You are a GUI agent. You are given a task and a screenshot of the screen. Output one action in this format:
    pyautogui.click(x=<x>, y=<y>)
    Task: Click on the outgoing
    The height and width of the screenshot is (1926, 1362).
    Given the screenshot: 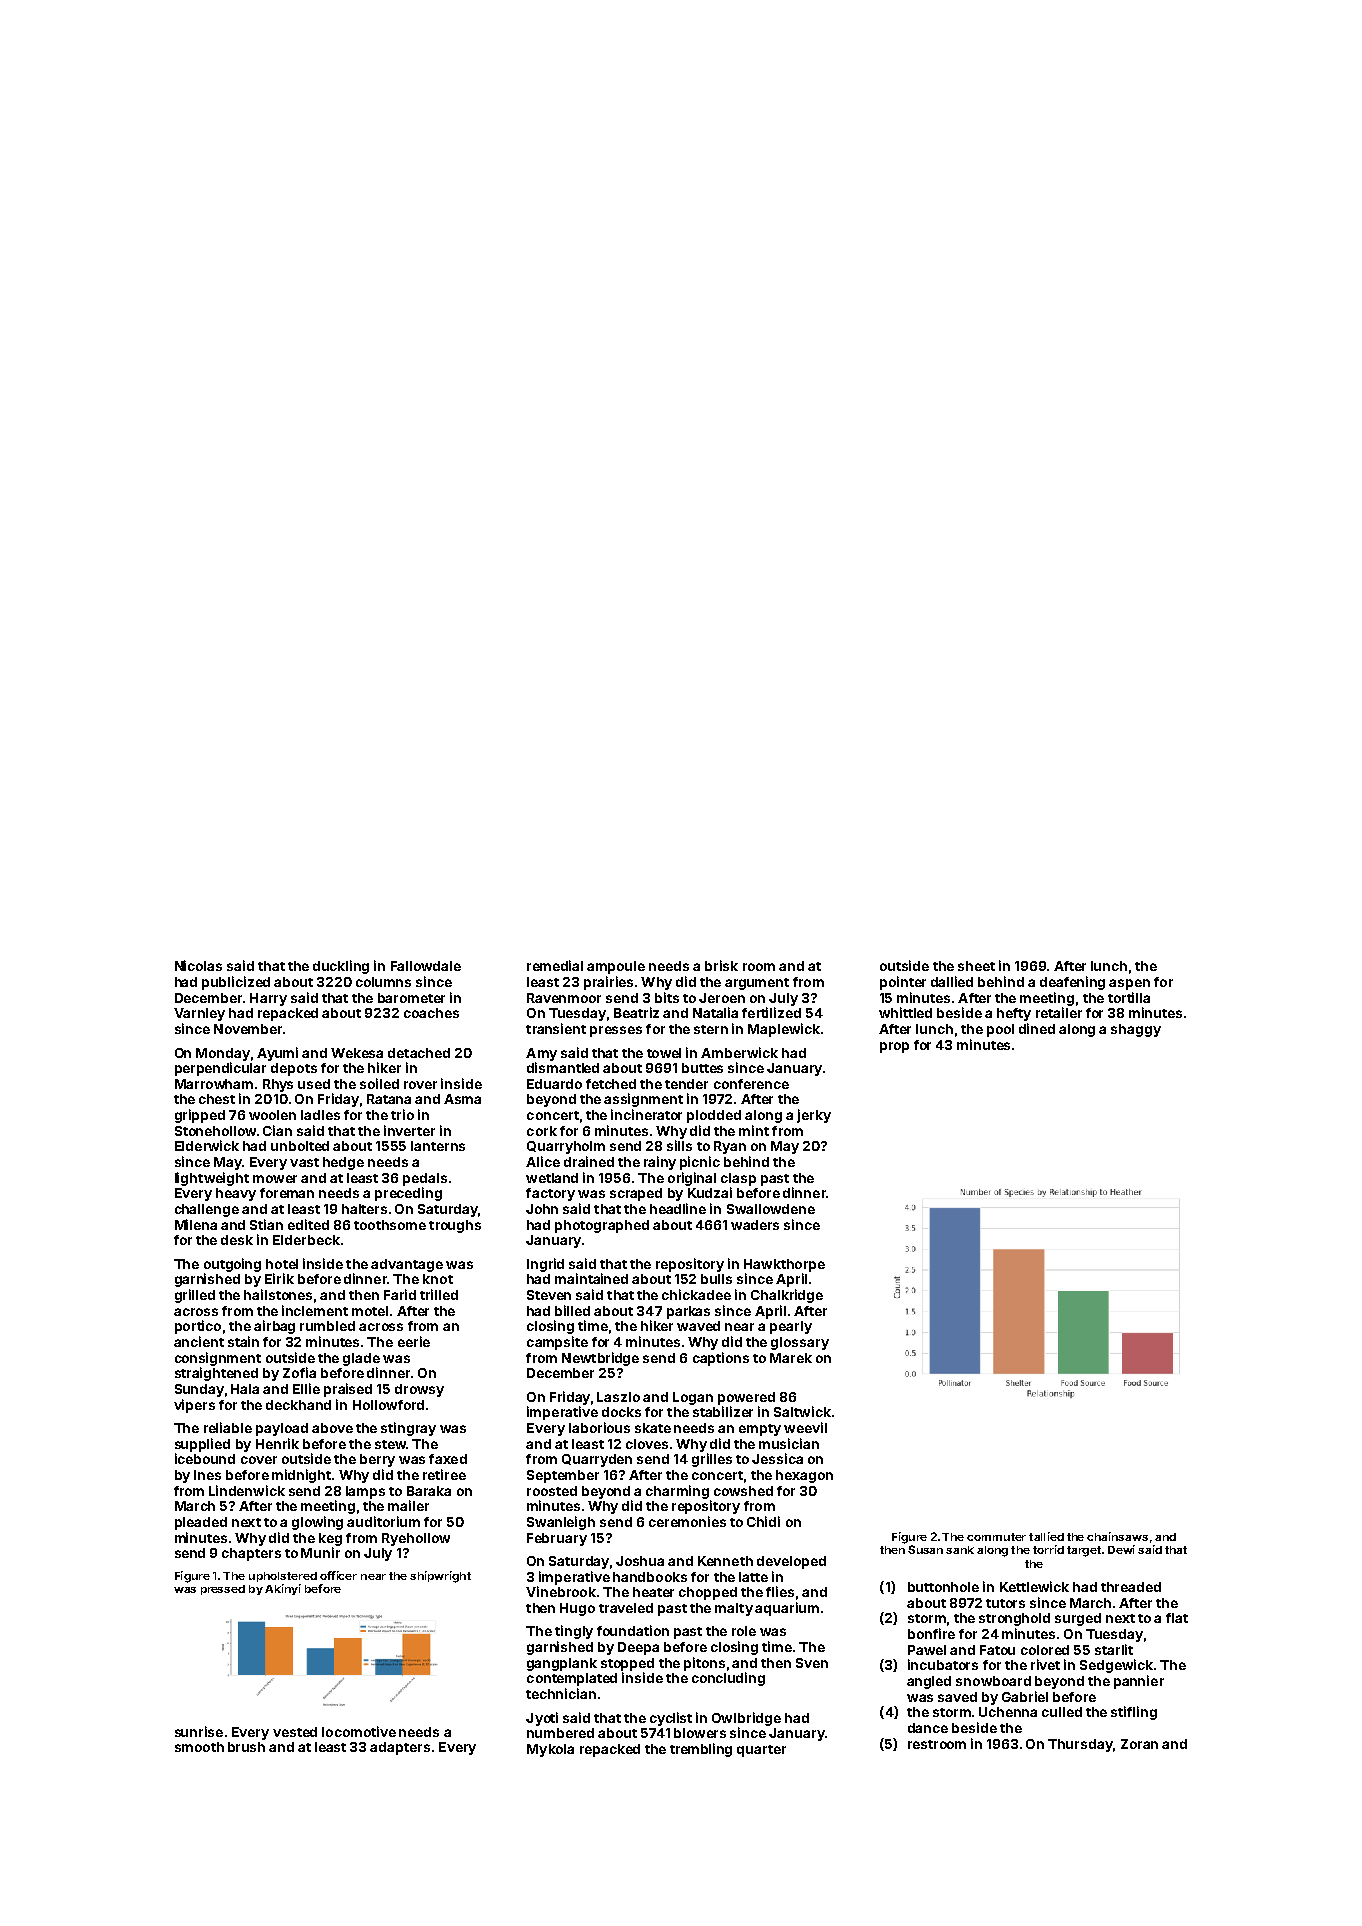 What is the action you would take?
    pyautogui.click(x=232, y=1265)
